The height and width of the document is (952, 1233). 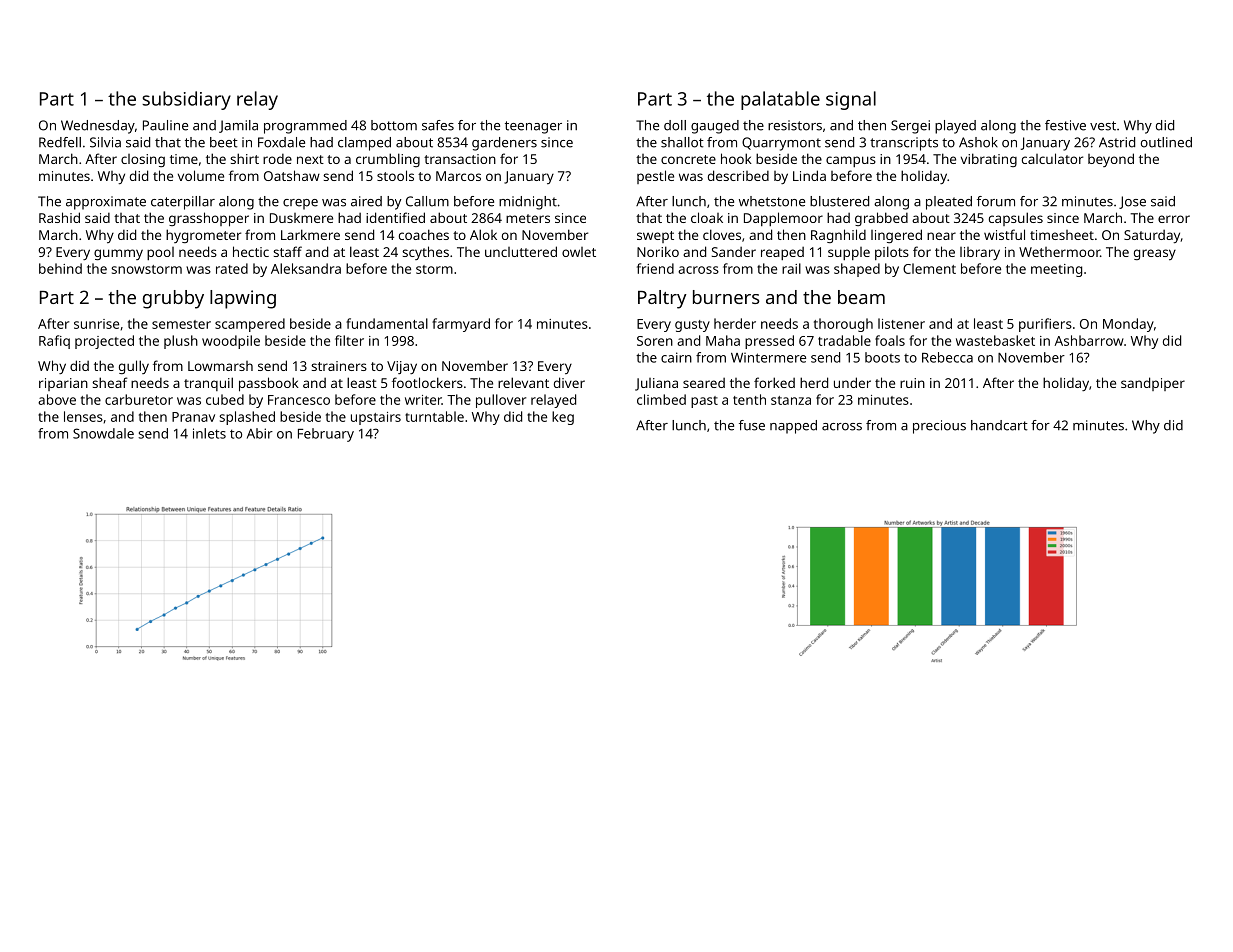 What do you see at coordinates (387, 323) in the document?
I see `fundamental` at bounding box center [387, 323].
